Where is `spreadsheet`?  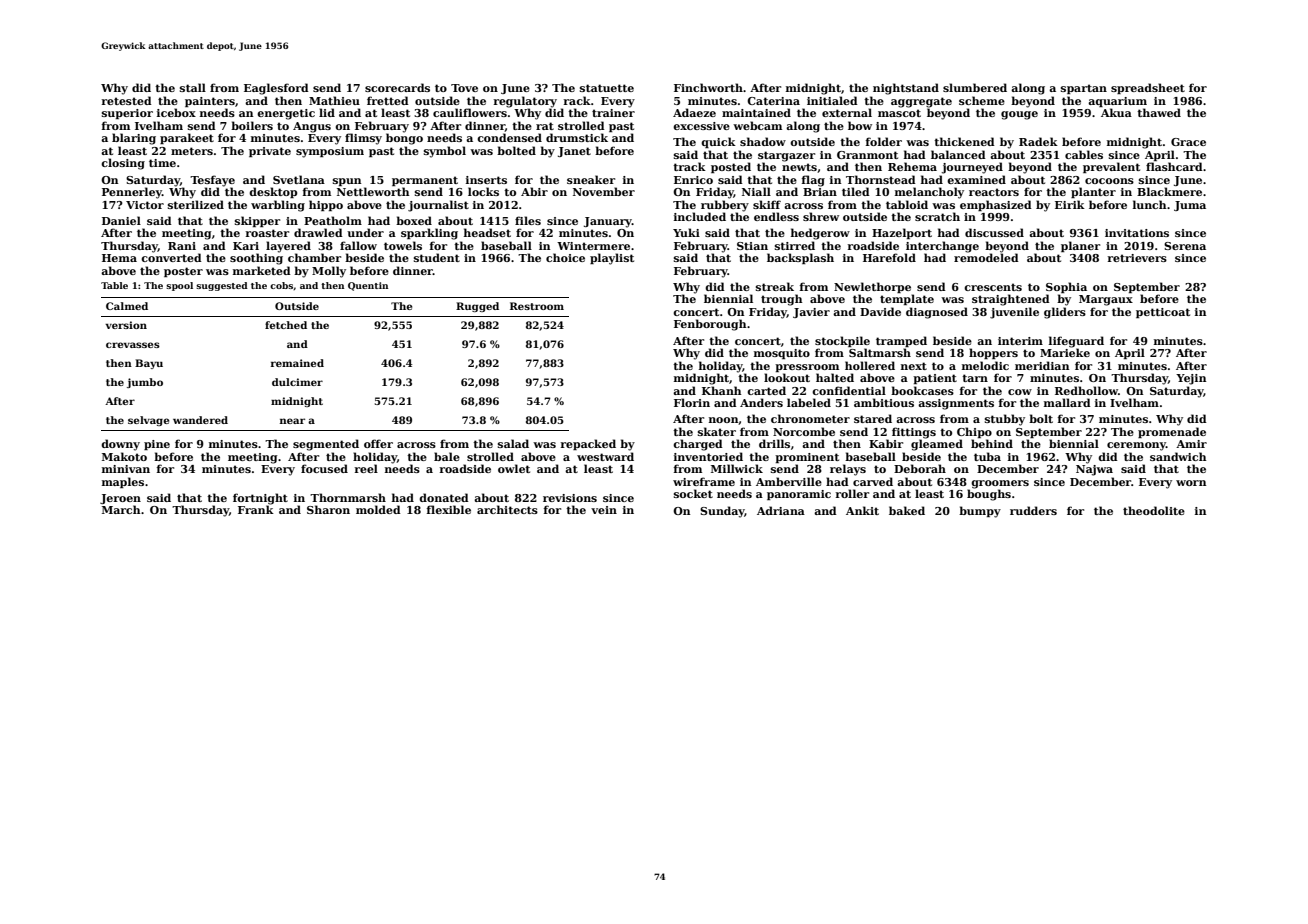
spreadsheet is located at coordinates (1148, 88).
